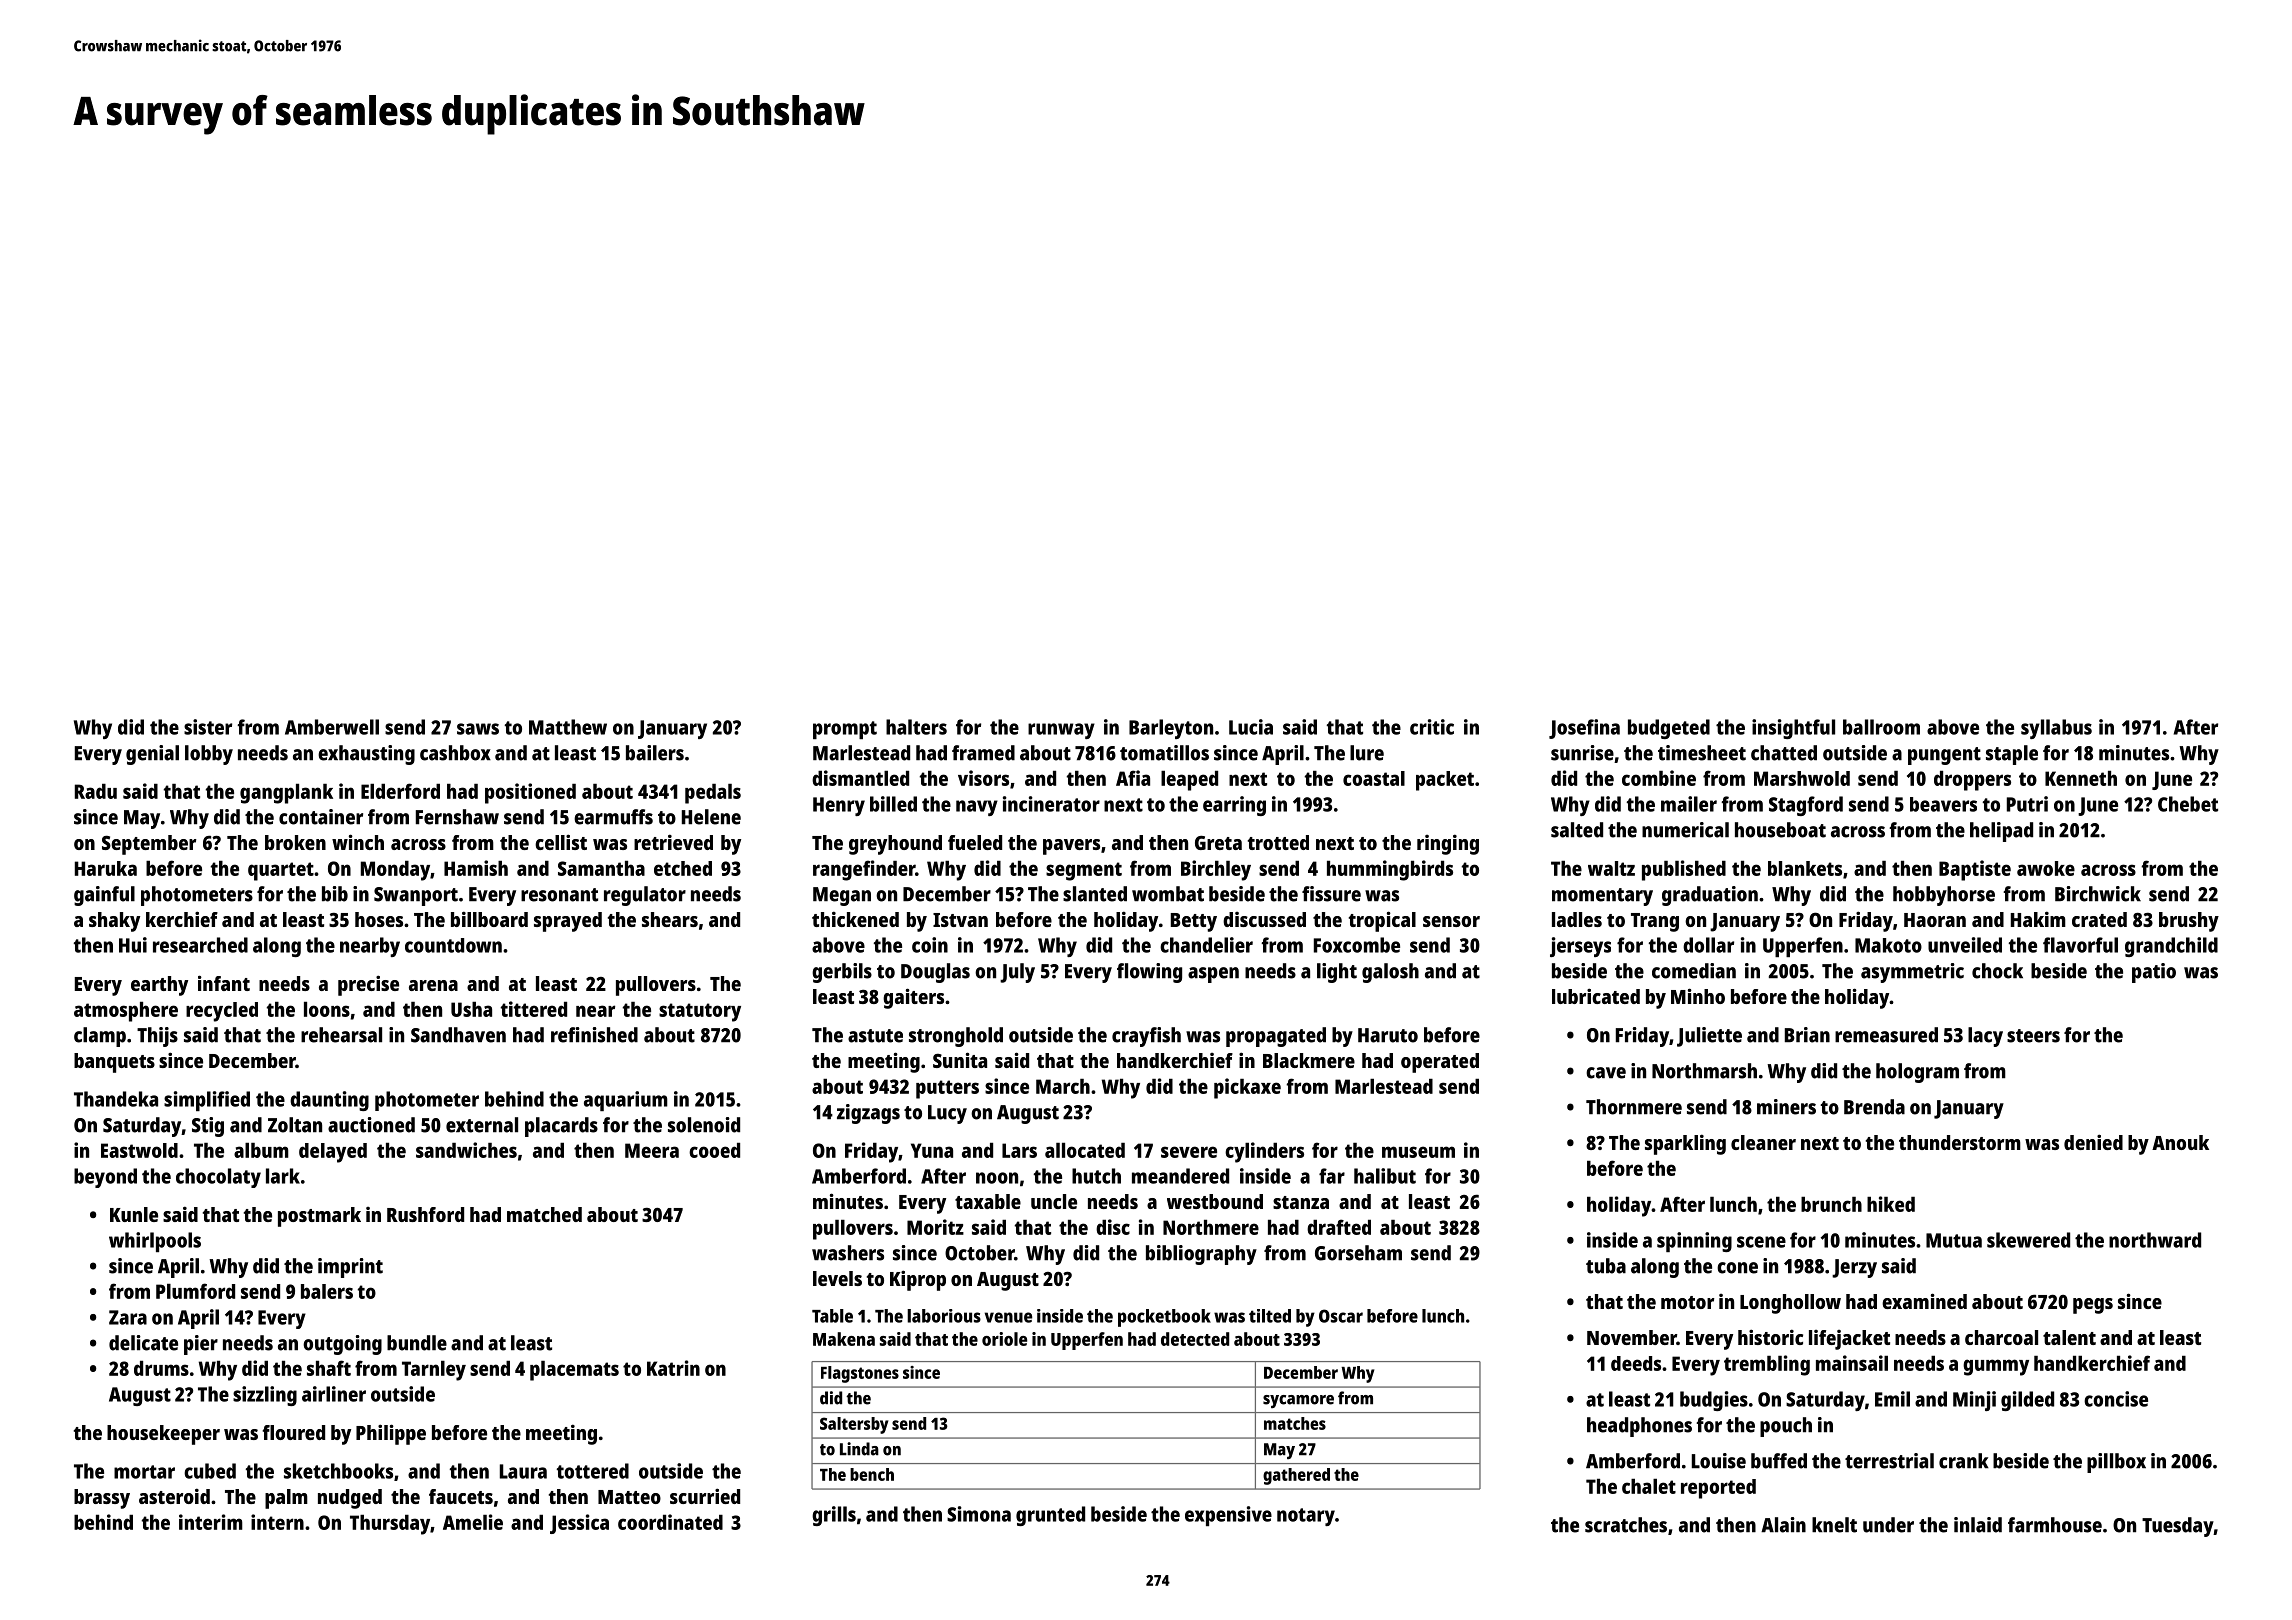 The image size is (2292, 1620). Describe the element at coordinates (482, 1125) in the image. I see `external` at that location.
